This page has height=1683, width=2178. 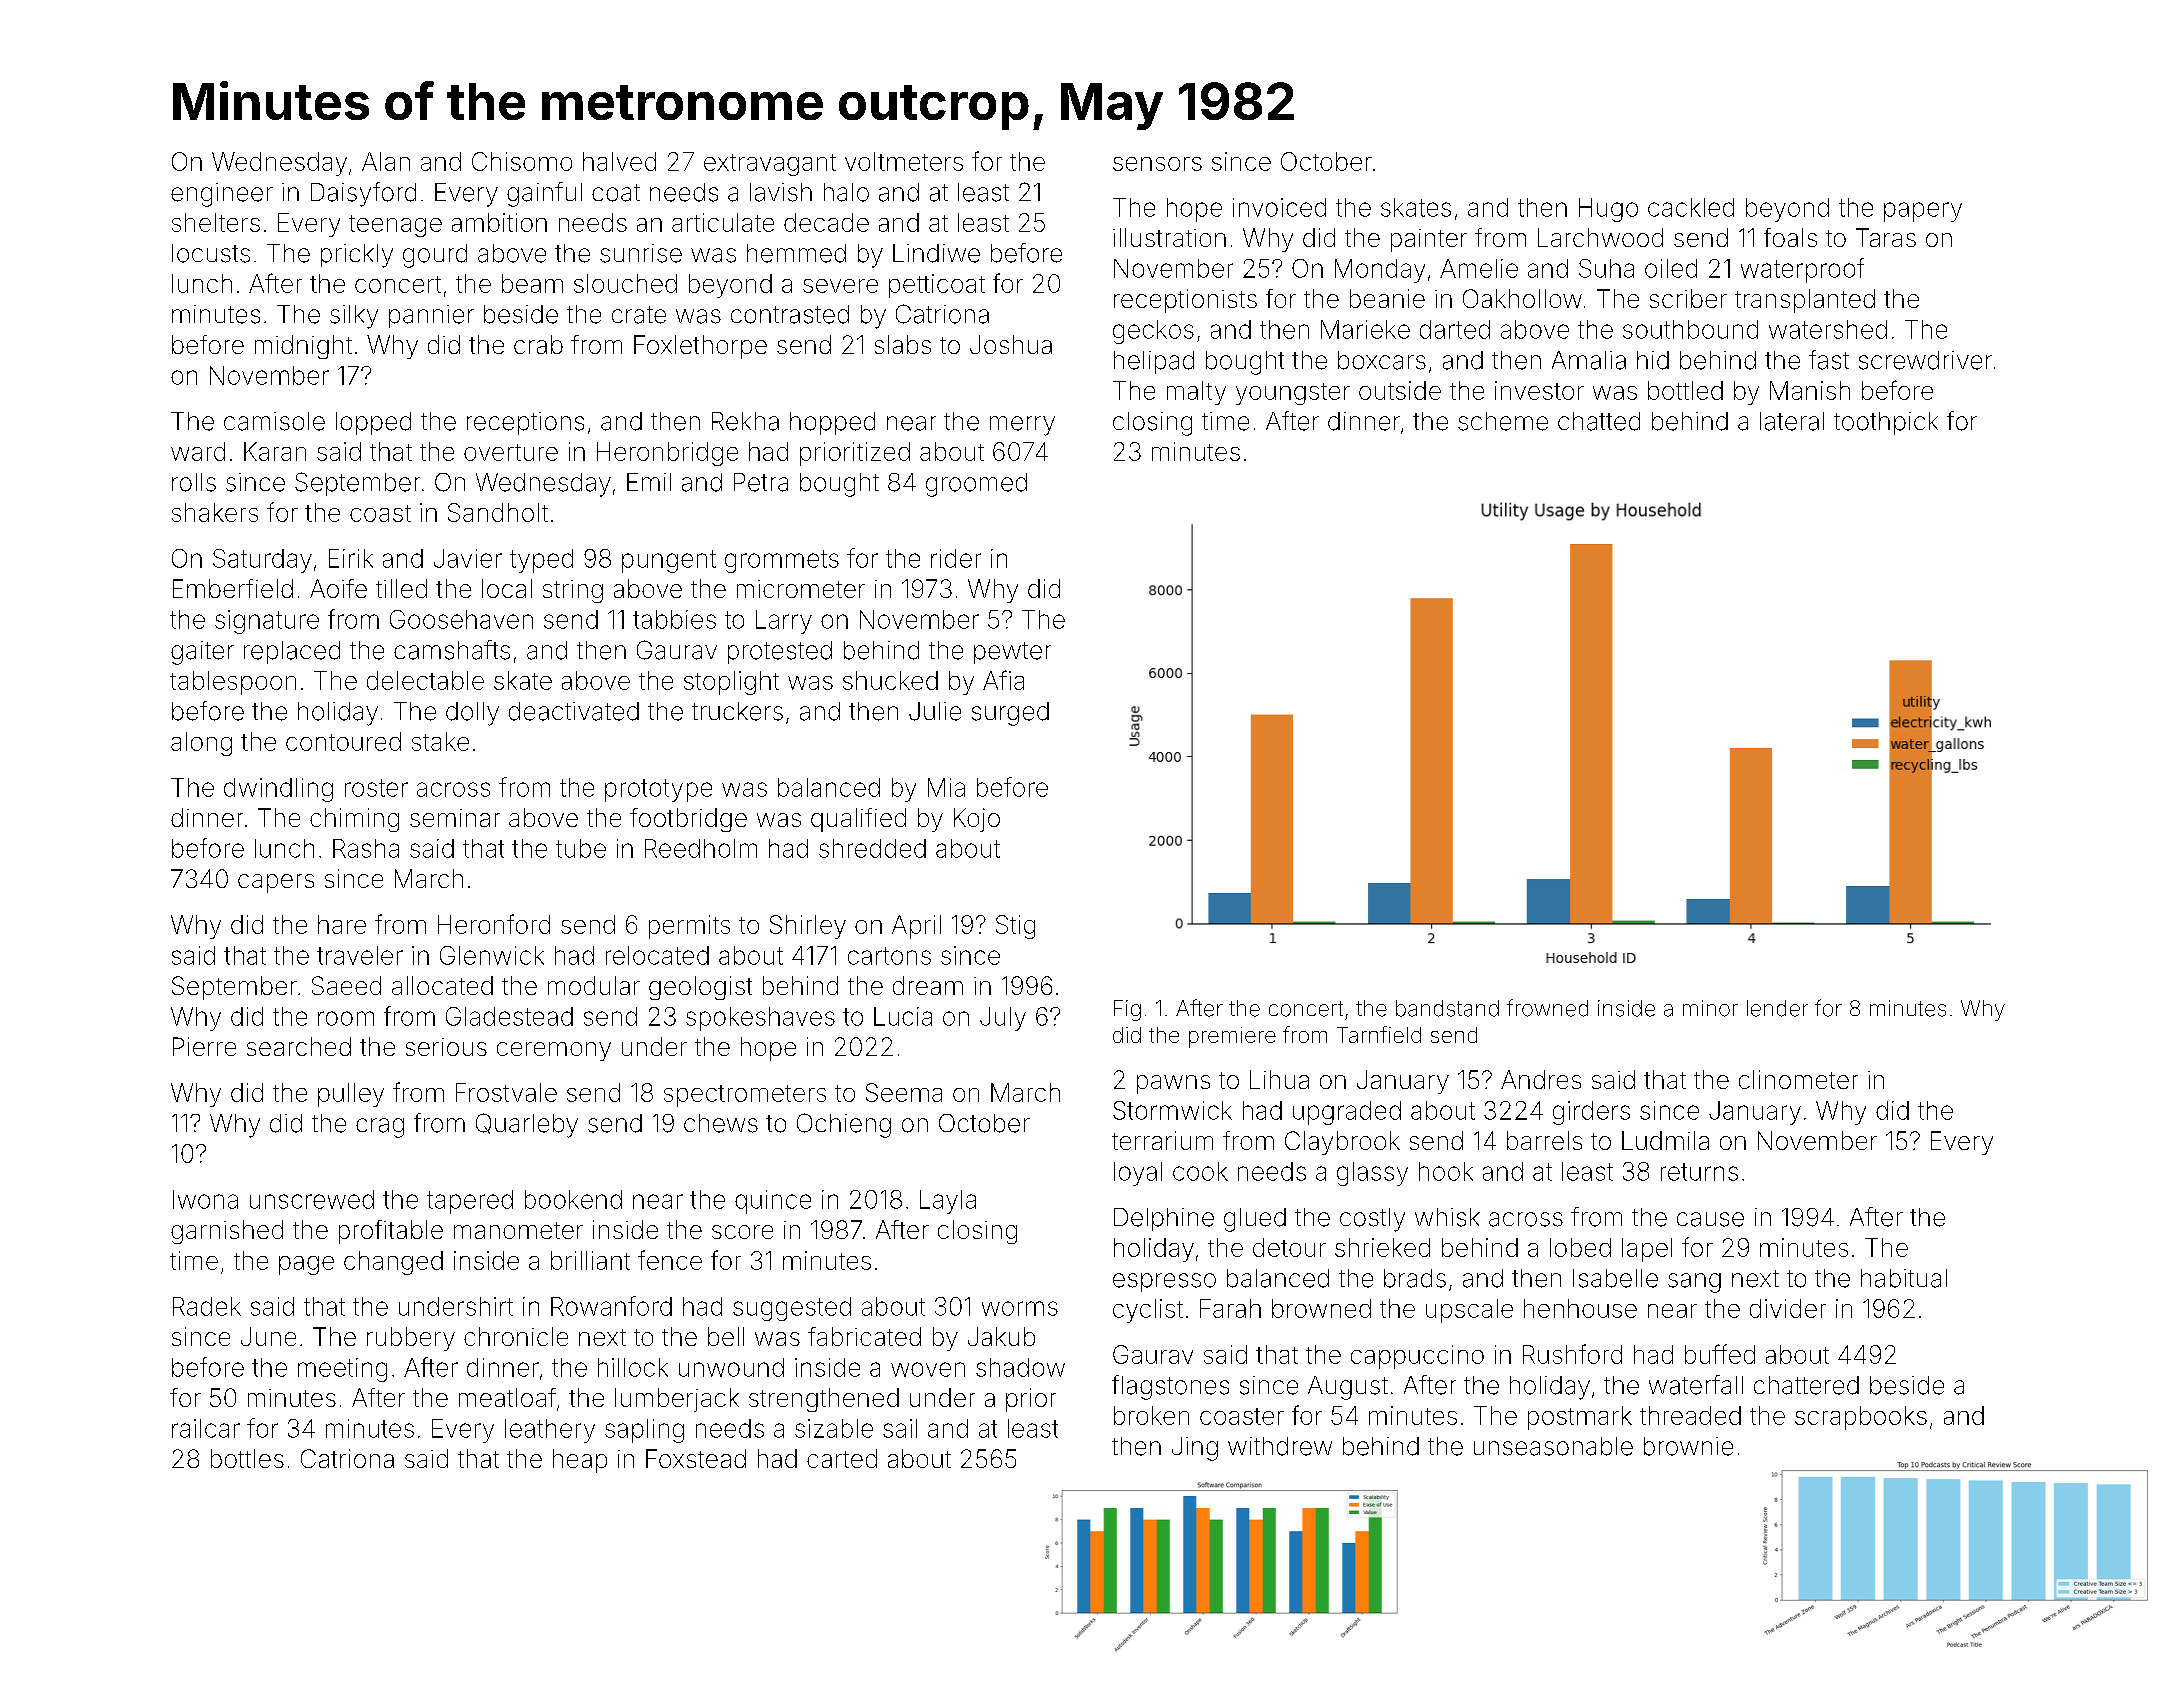 What do you see at coordinates (1886, 423) in the page?
I see `toothpick` at bounding box center [1886, 423].
